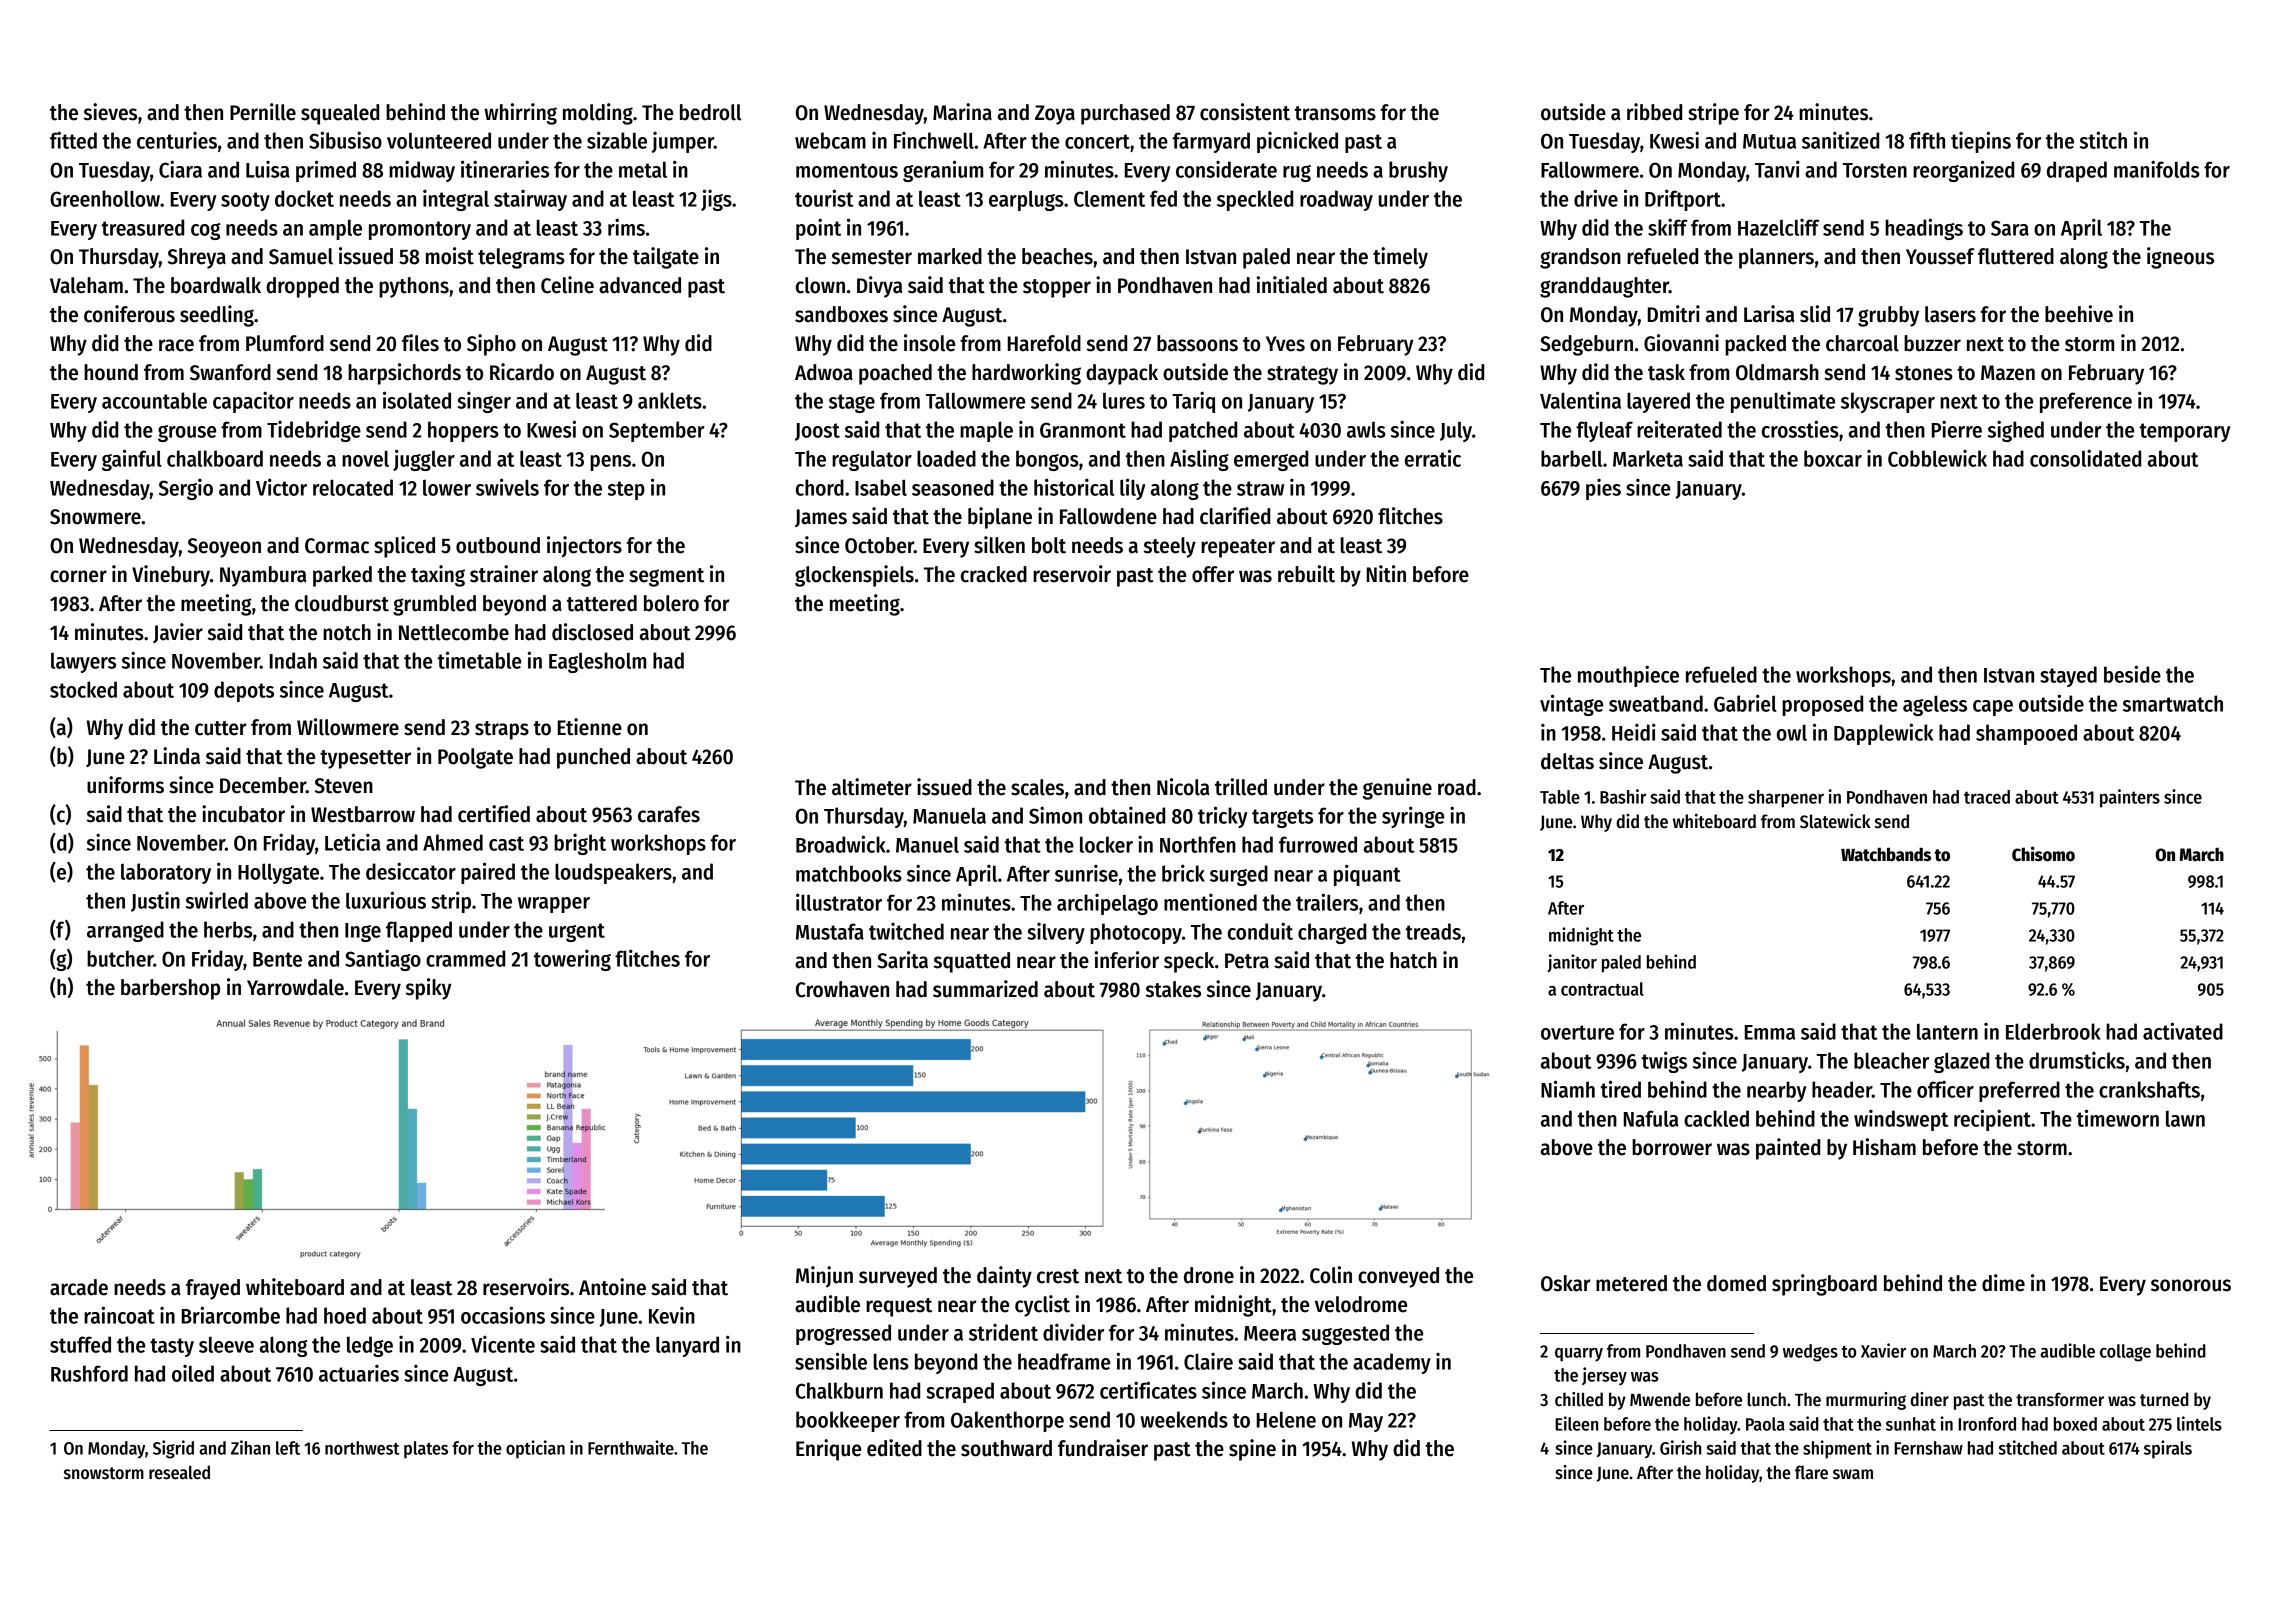 Image resolution: width=2282 pixels, height=1614 pixels. I want to click on Javier, so click(178, 633).
